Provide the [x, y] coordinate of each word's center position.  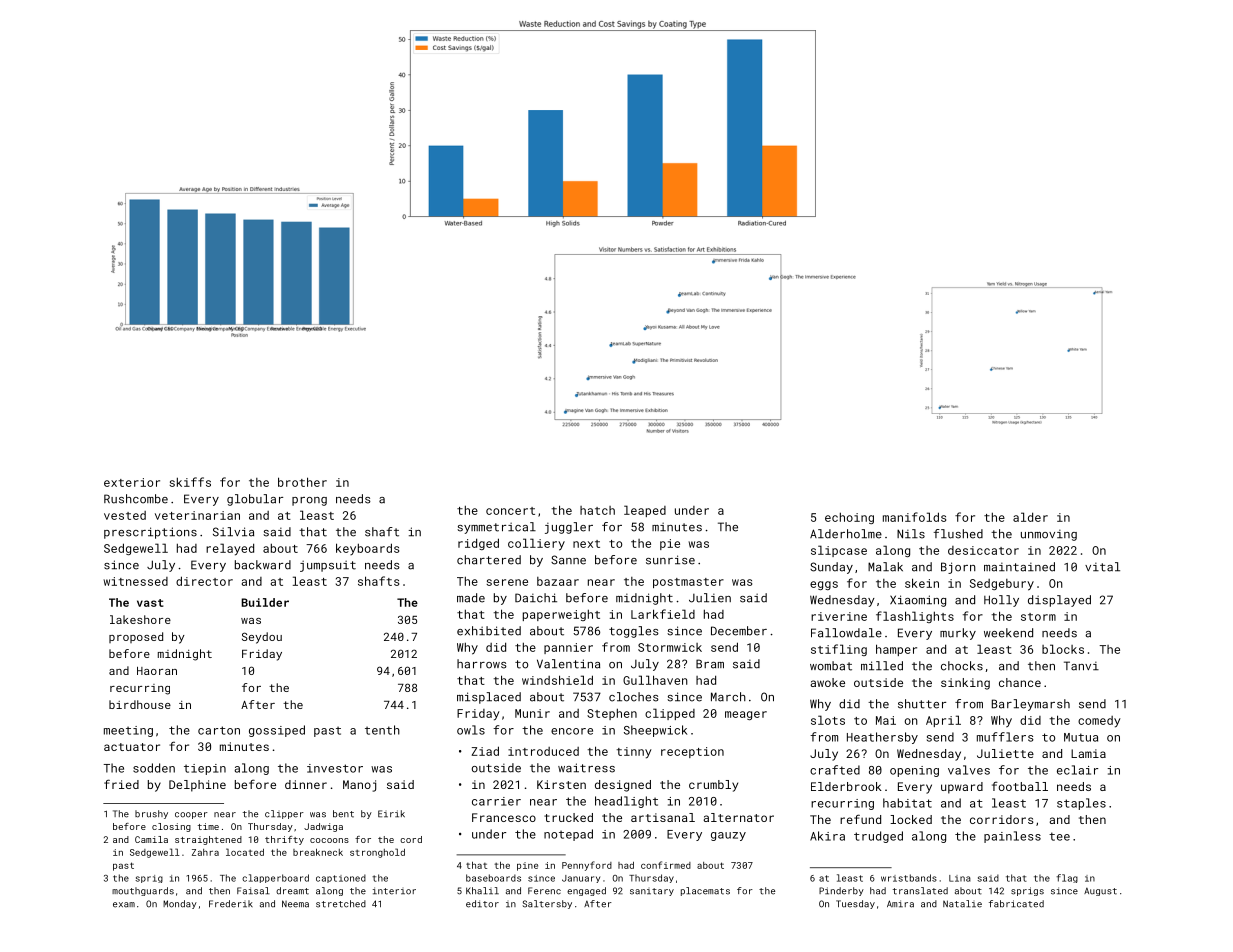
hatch [597, 510]
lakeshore [140, 619]
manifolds [914, 517]
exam [124, 905]
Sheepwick [655, 731]
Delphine [197, 786]
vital [1102, 567]
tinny [634, 753]
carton [219, 730]
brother [302, 482]
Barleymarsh [1031, 705]
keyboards [367, 549]
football [1020, 786]
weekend [1008, 633]
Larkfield [663, 614]
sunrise [670, 560]
